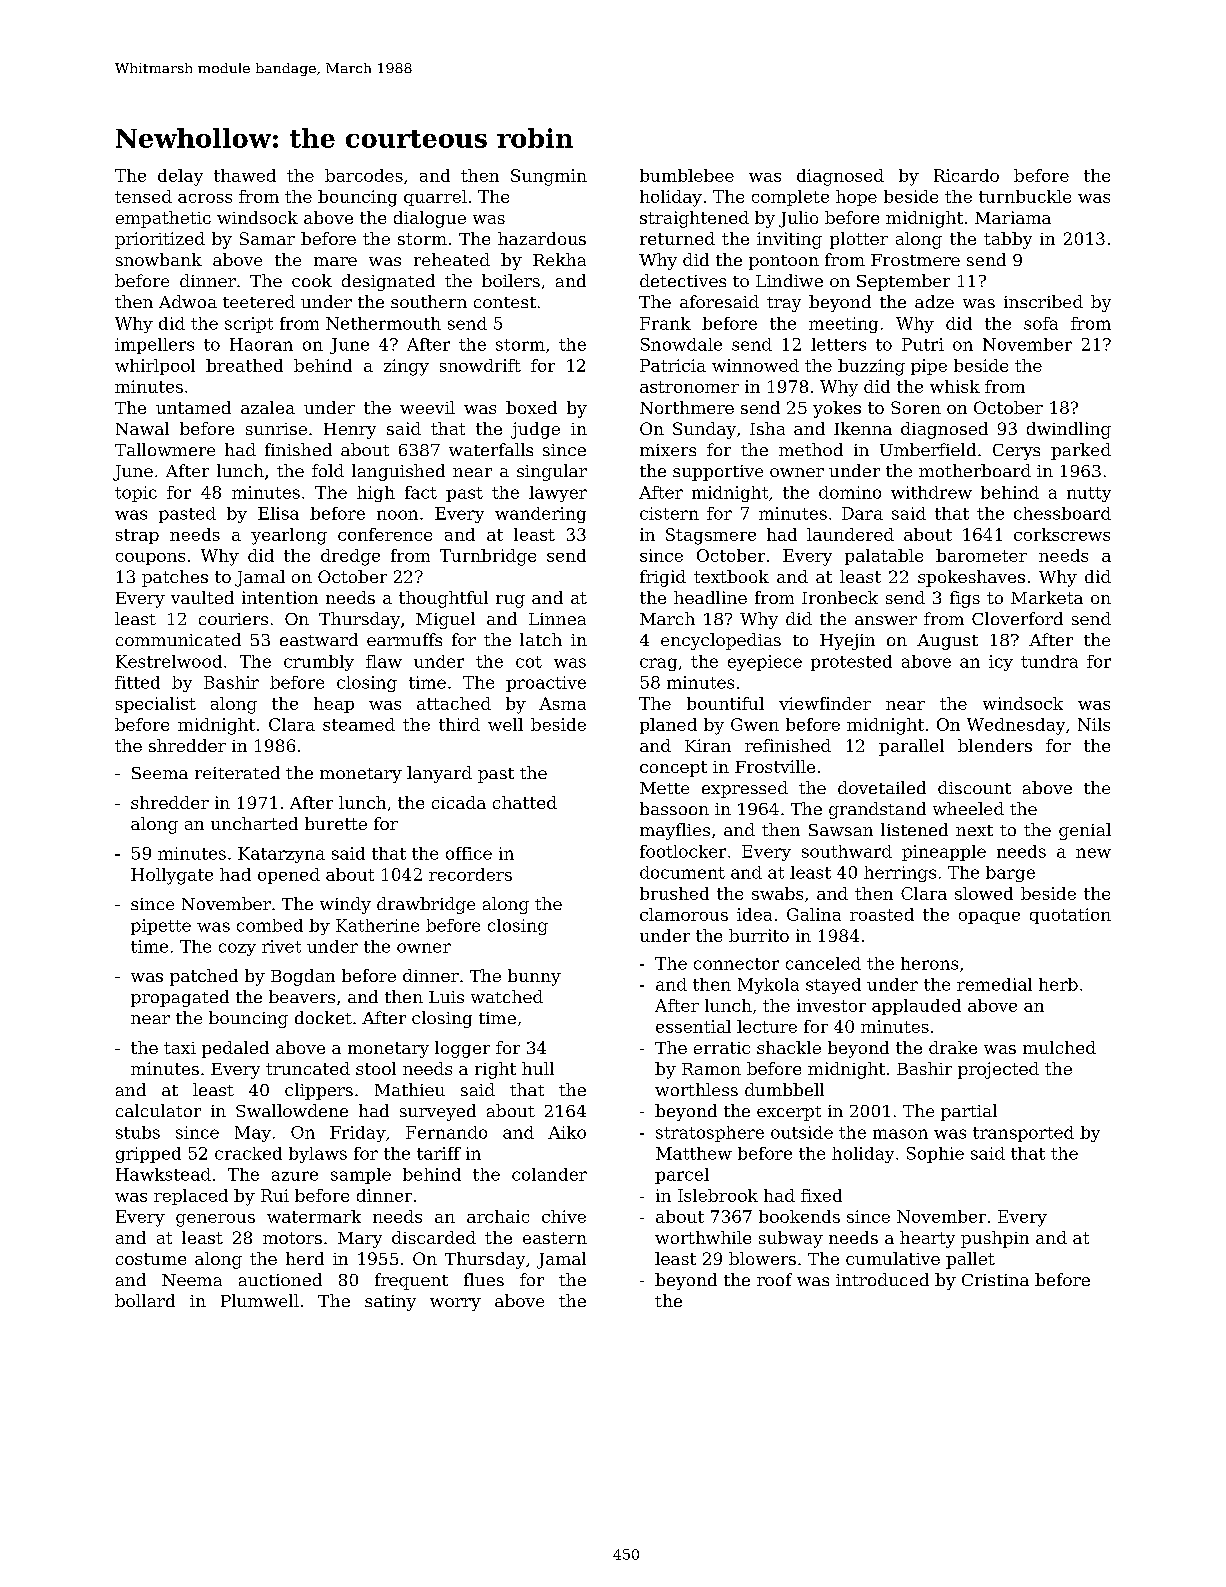 This screenshot has height=1587, width=1226. Describe the element at coordinates (404, 639) in the screenshot. I see `earmuffs` at that location.
